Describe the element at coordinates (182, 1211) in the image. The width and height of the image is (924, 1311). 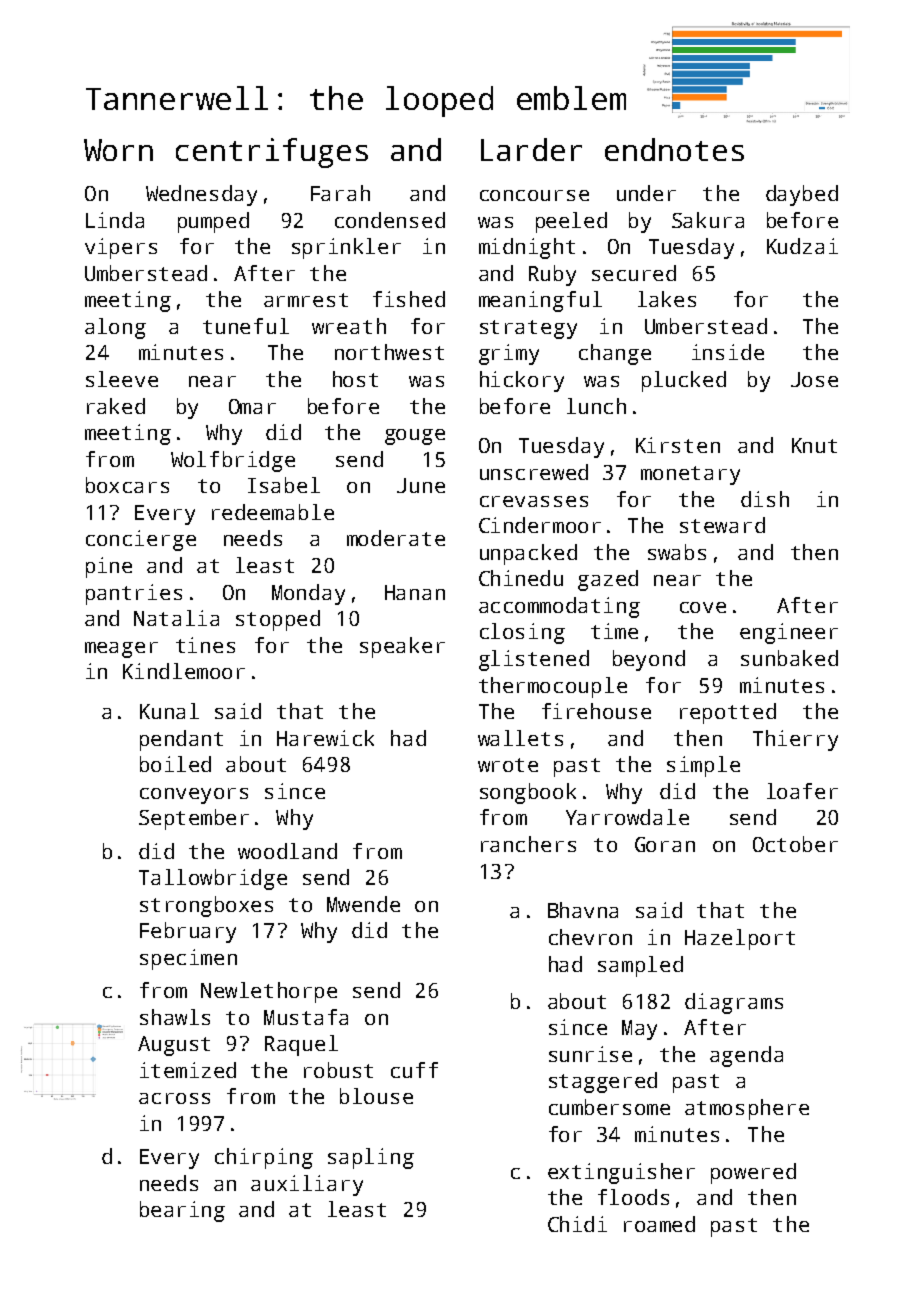
I see `bearing` at that location.
